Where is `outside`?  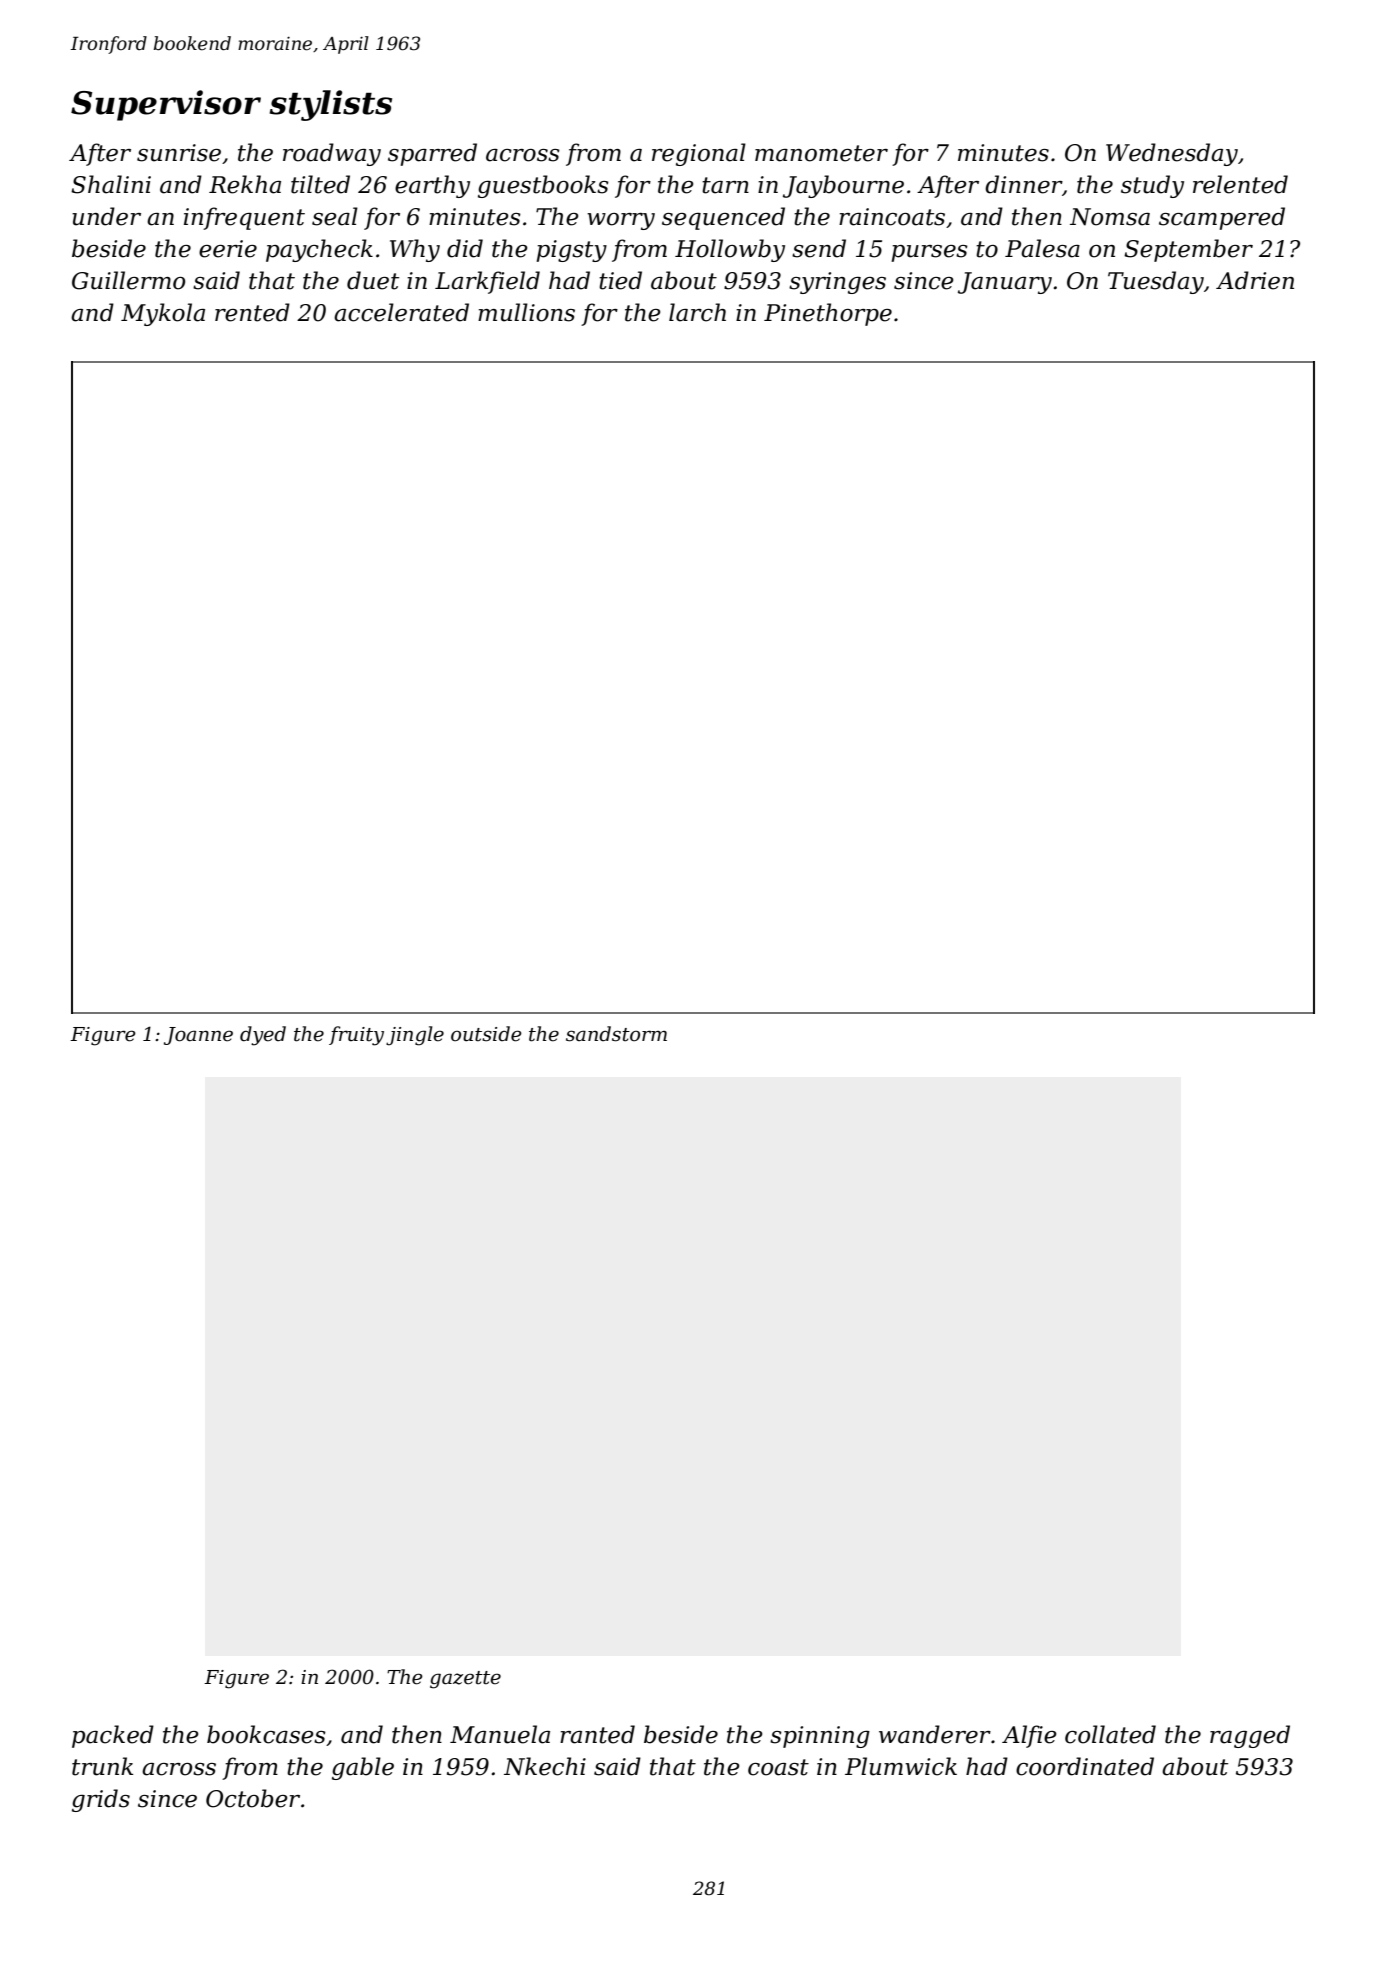
outside is located at coordinates (486, 1034).
